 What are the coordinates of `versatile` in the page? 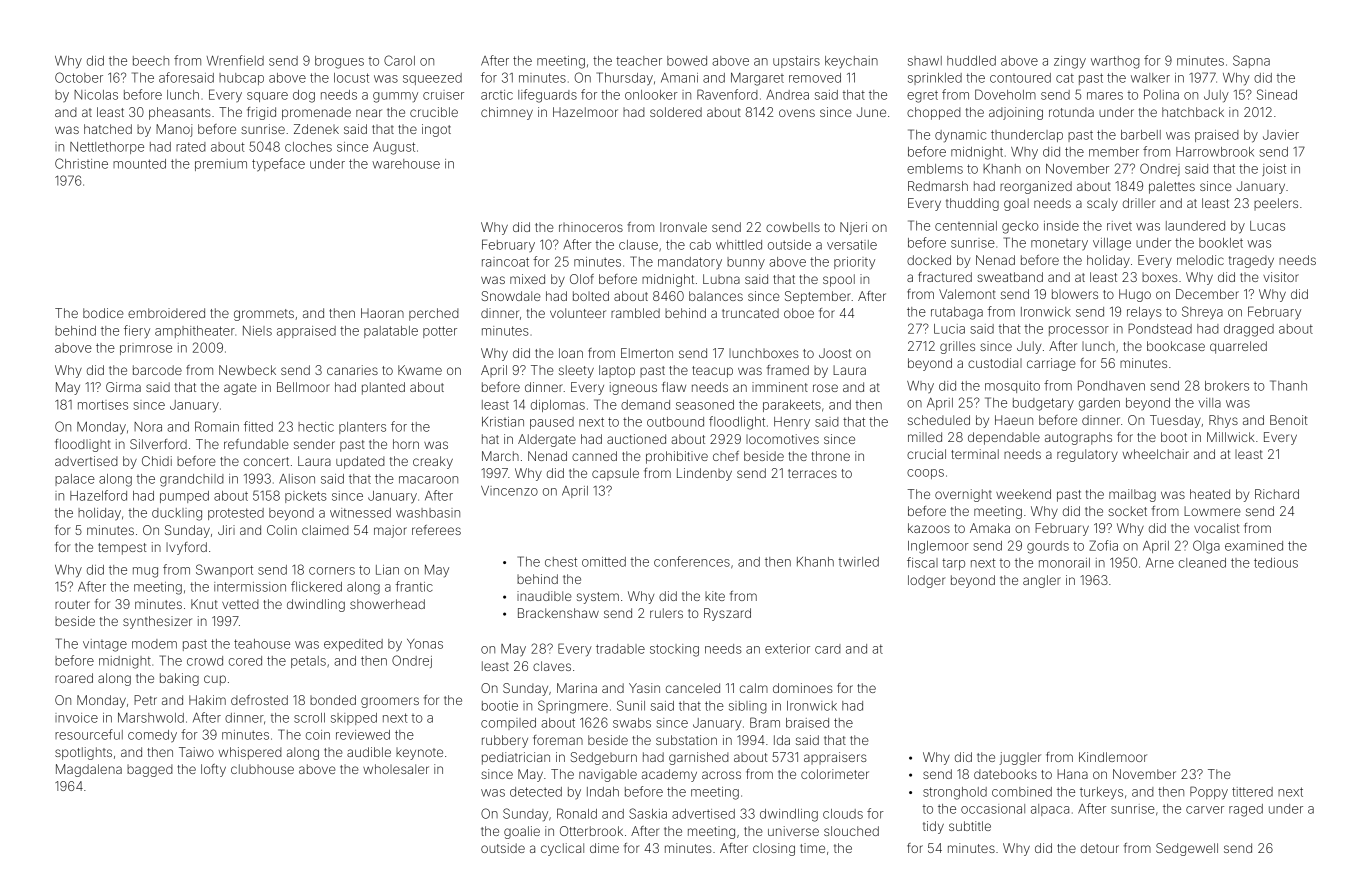 It's located at (852, 245).
